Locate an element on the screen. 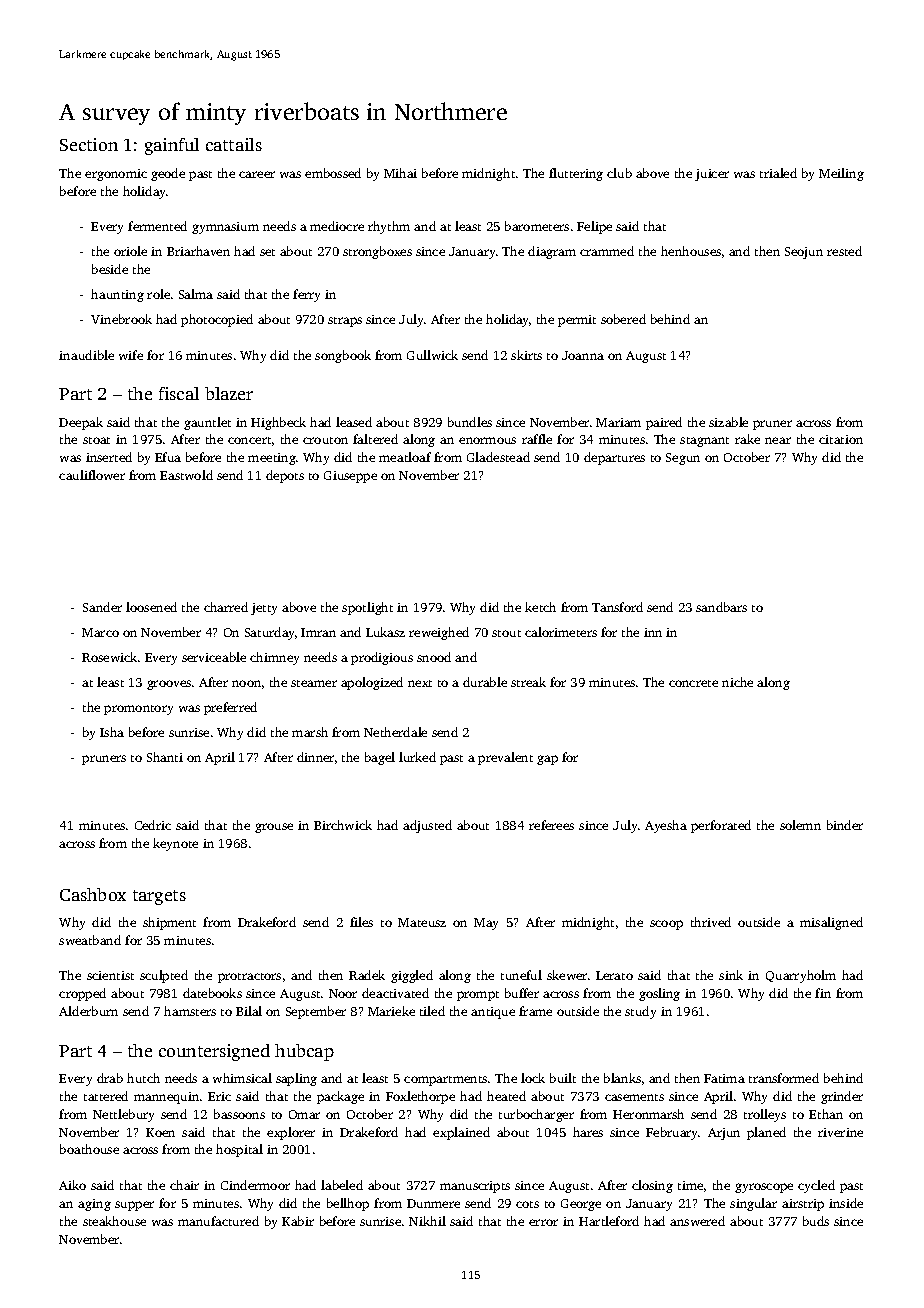 The height and width of the screenshot is (1308, 924). manufactured is located at coordinates (218, 1221).
